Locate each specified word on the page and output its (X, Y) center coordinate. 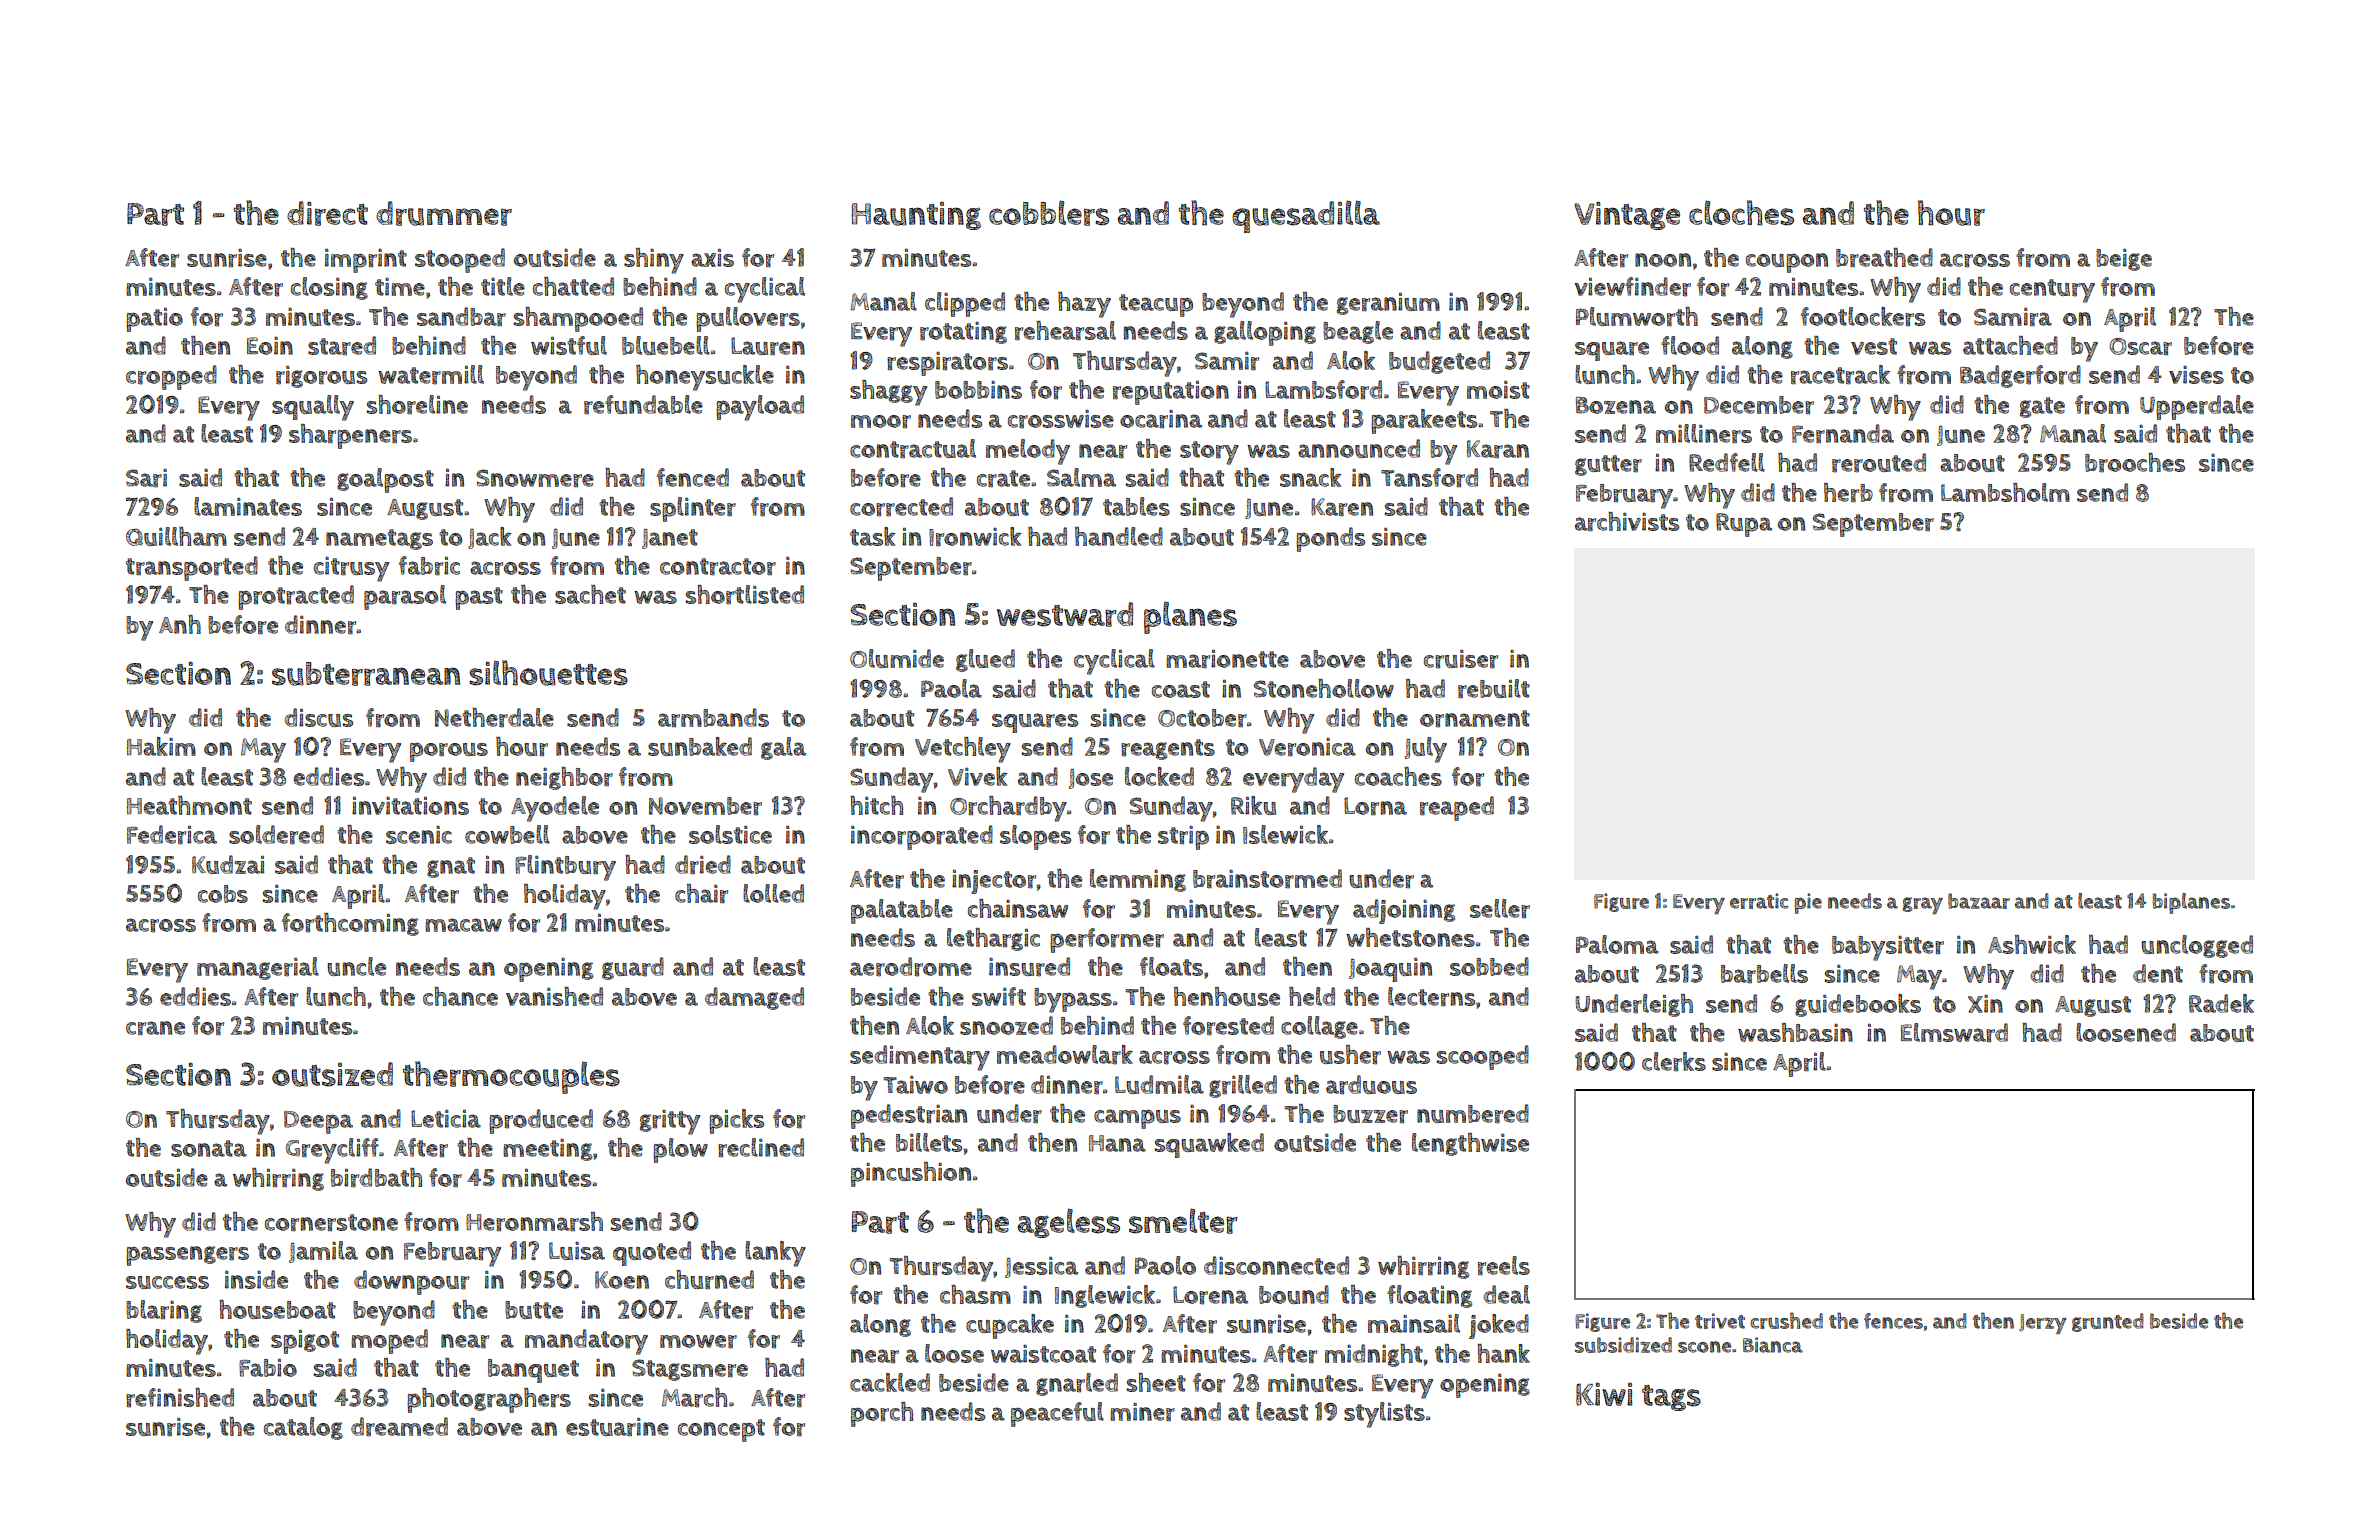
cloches (1741, 213)
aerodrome (911, 967)
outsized (332, 1074)
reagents (1168, 749)
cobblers (1049, 213)
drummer (444, 213)
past (479, 598)
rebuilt (1494, 689)
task (873, 536)
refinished (180, 1398)
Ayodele (555, 809)
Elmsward (1954, 1033)
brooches (2135, 463)
